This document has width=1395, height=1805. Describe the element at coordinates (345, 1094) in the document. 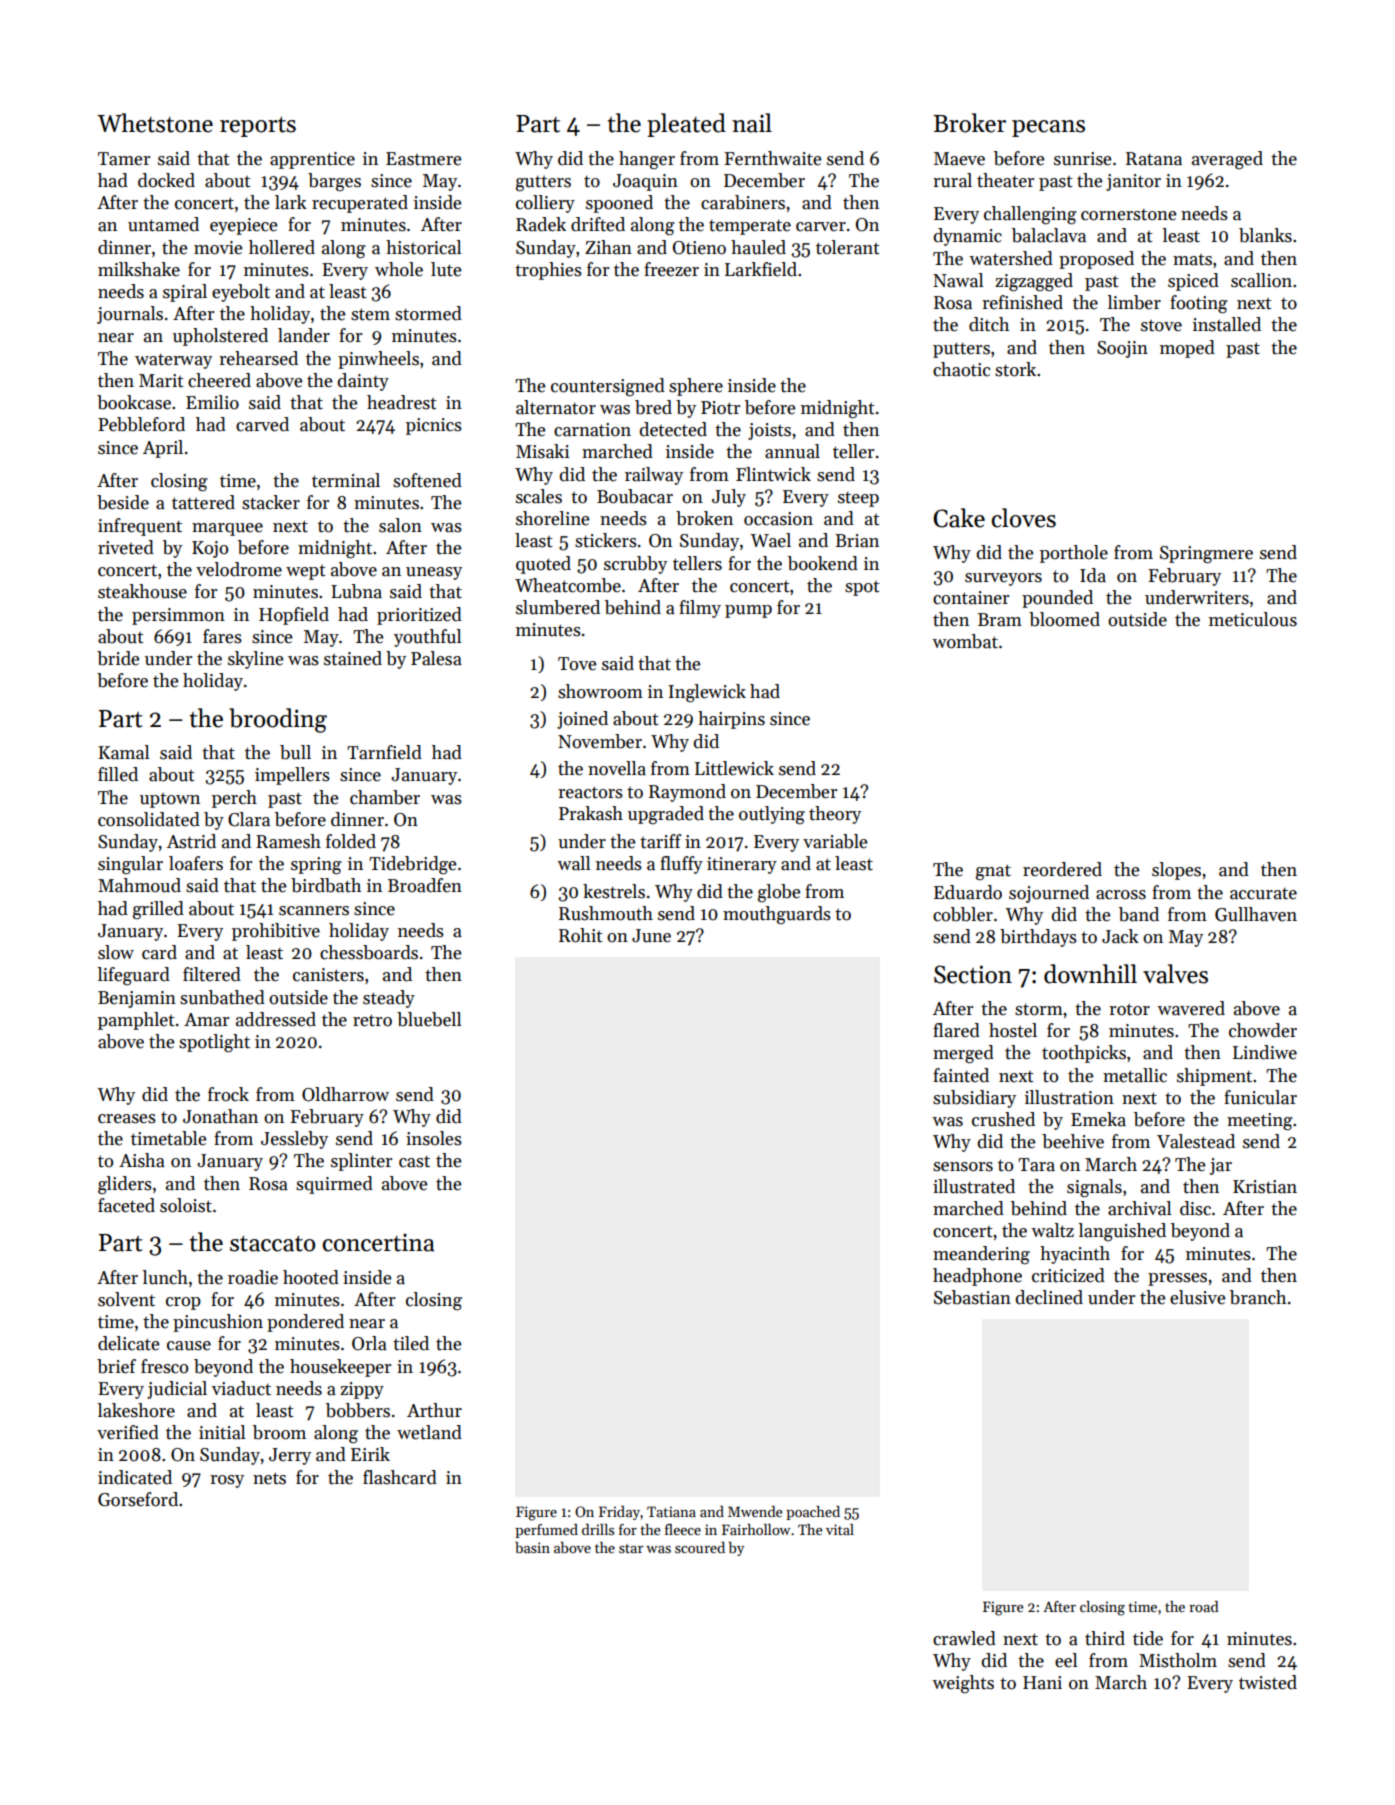

I see `Oldharrow` at that location.
